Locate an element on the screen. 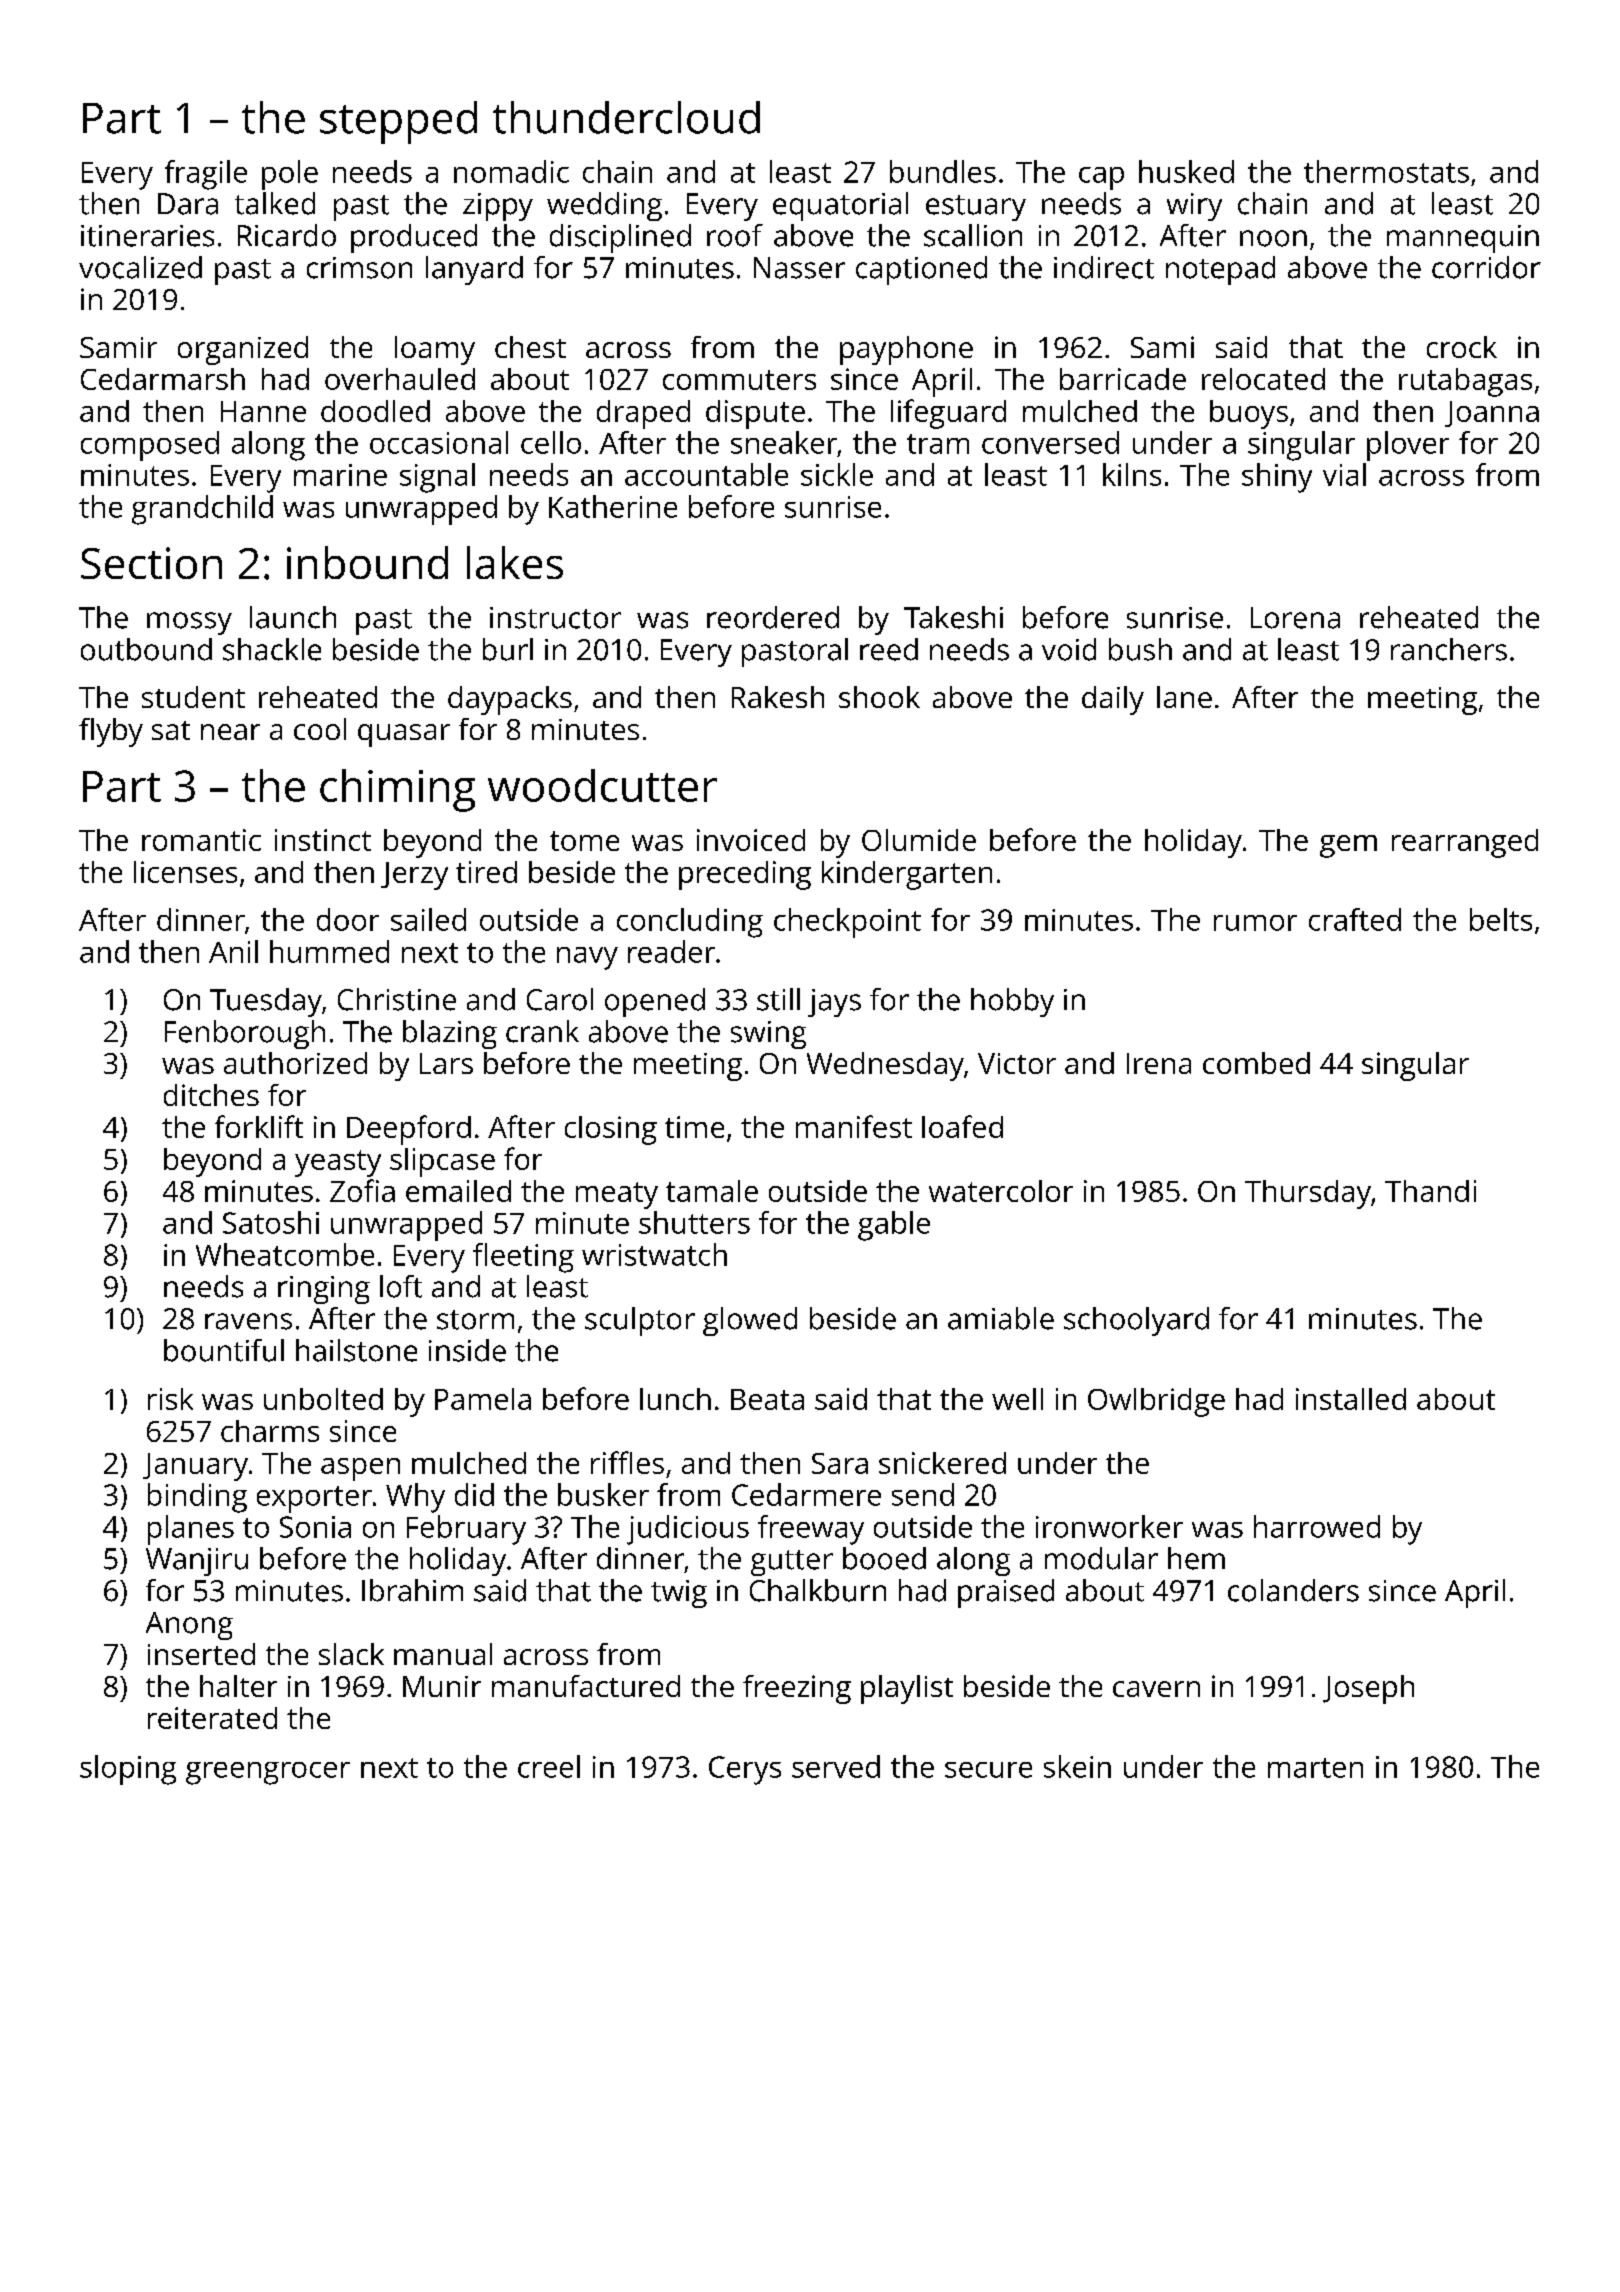  shiny is located at coordinates (1277, 478).
